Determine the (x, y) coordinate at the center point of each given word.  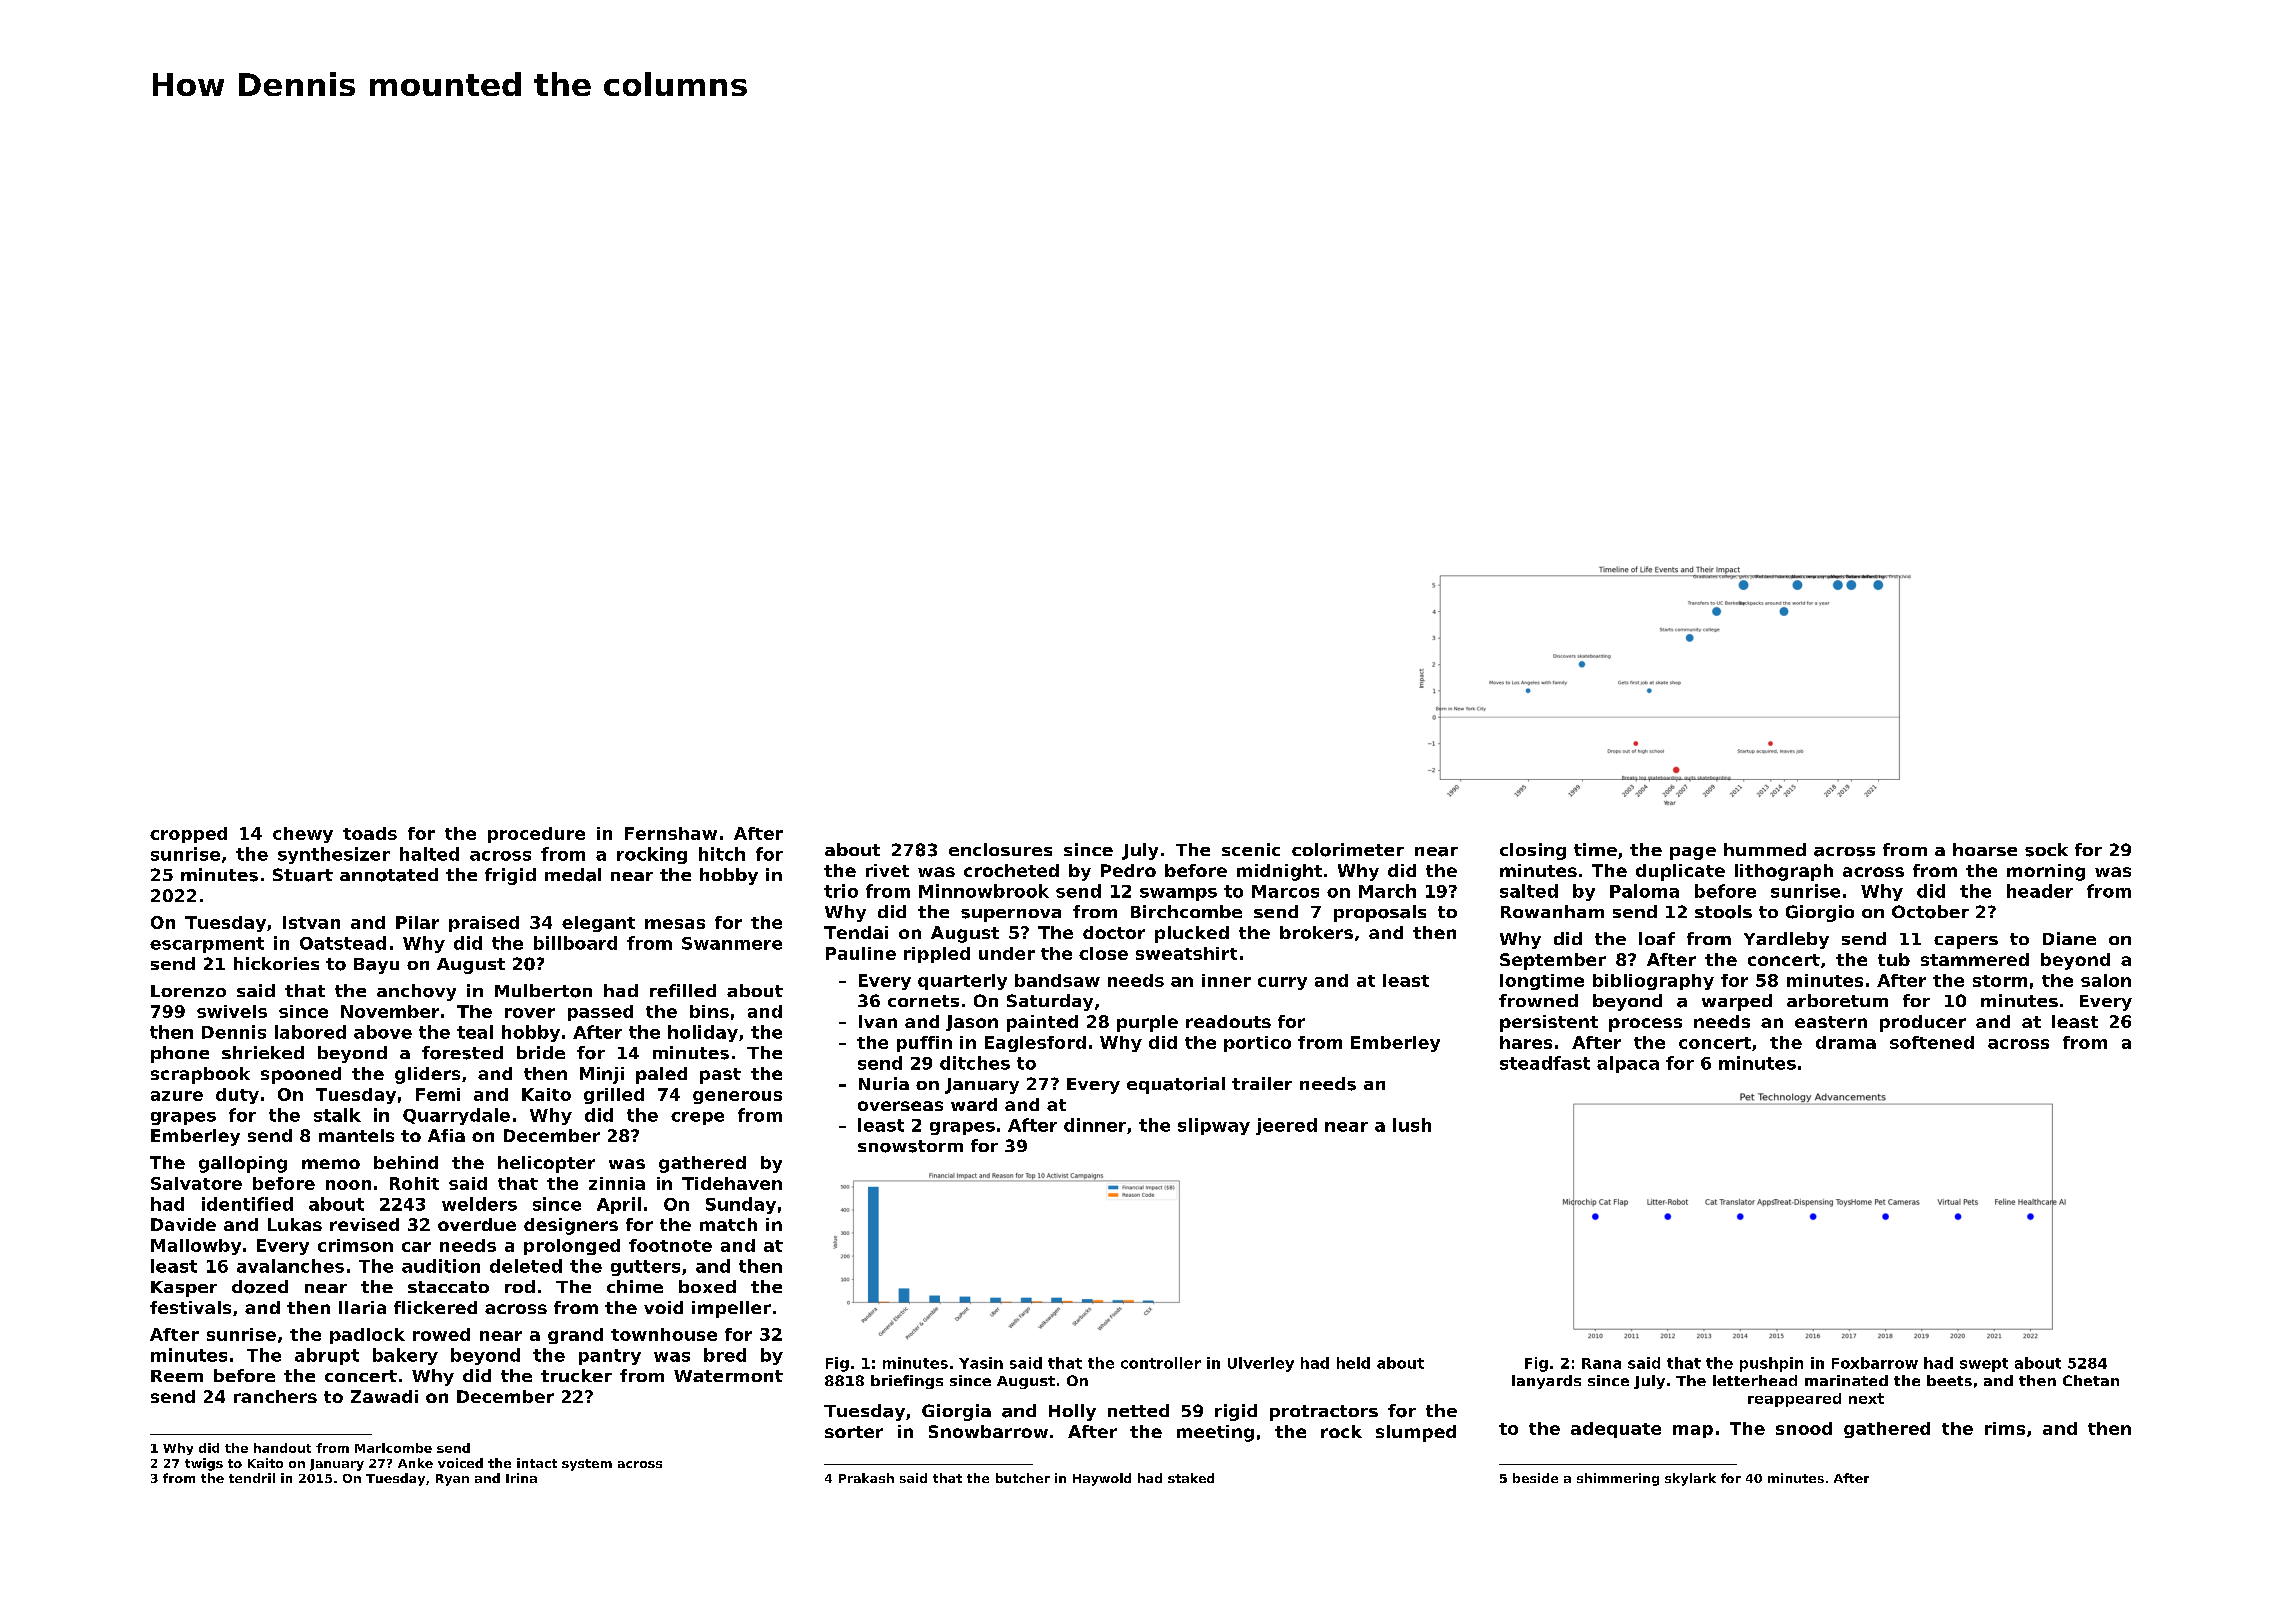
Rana (1601, 1363)
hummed (1765, 849)
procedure (536, 835)
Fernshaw (671, 833)
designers (571, 1226)
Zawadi (384, 1396)
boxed (707, 1286)
